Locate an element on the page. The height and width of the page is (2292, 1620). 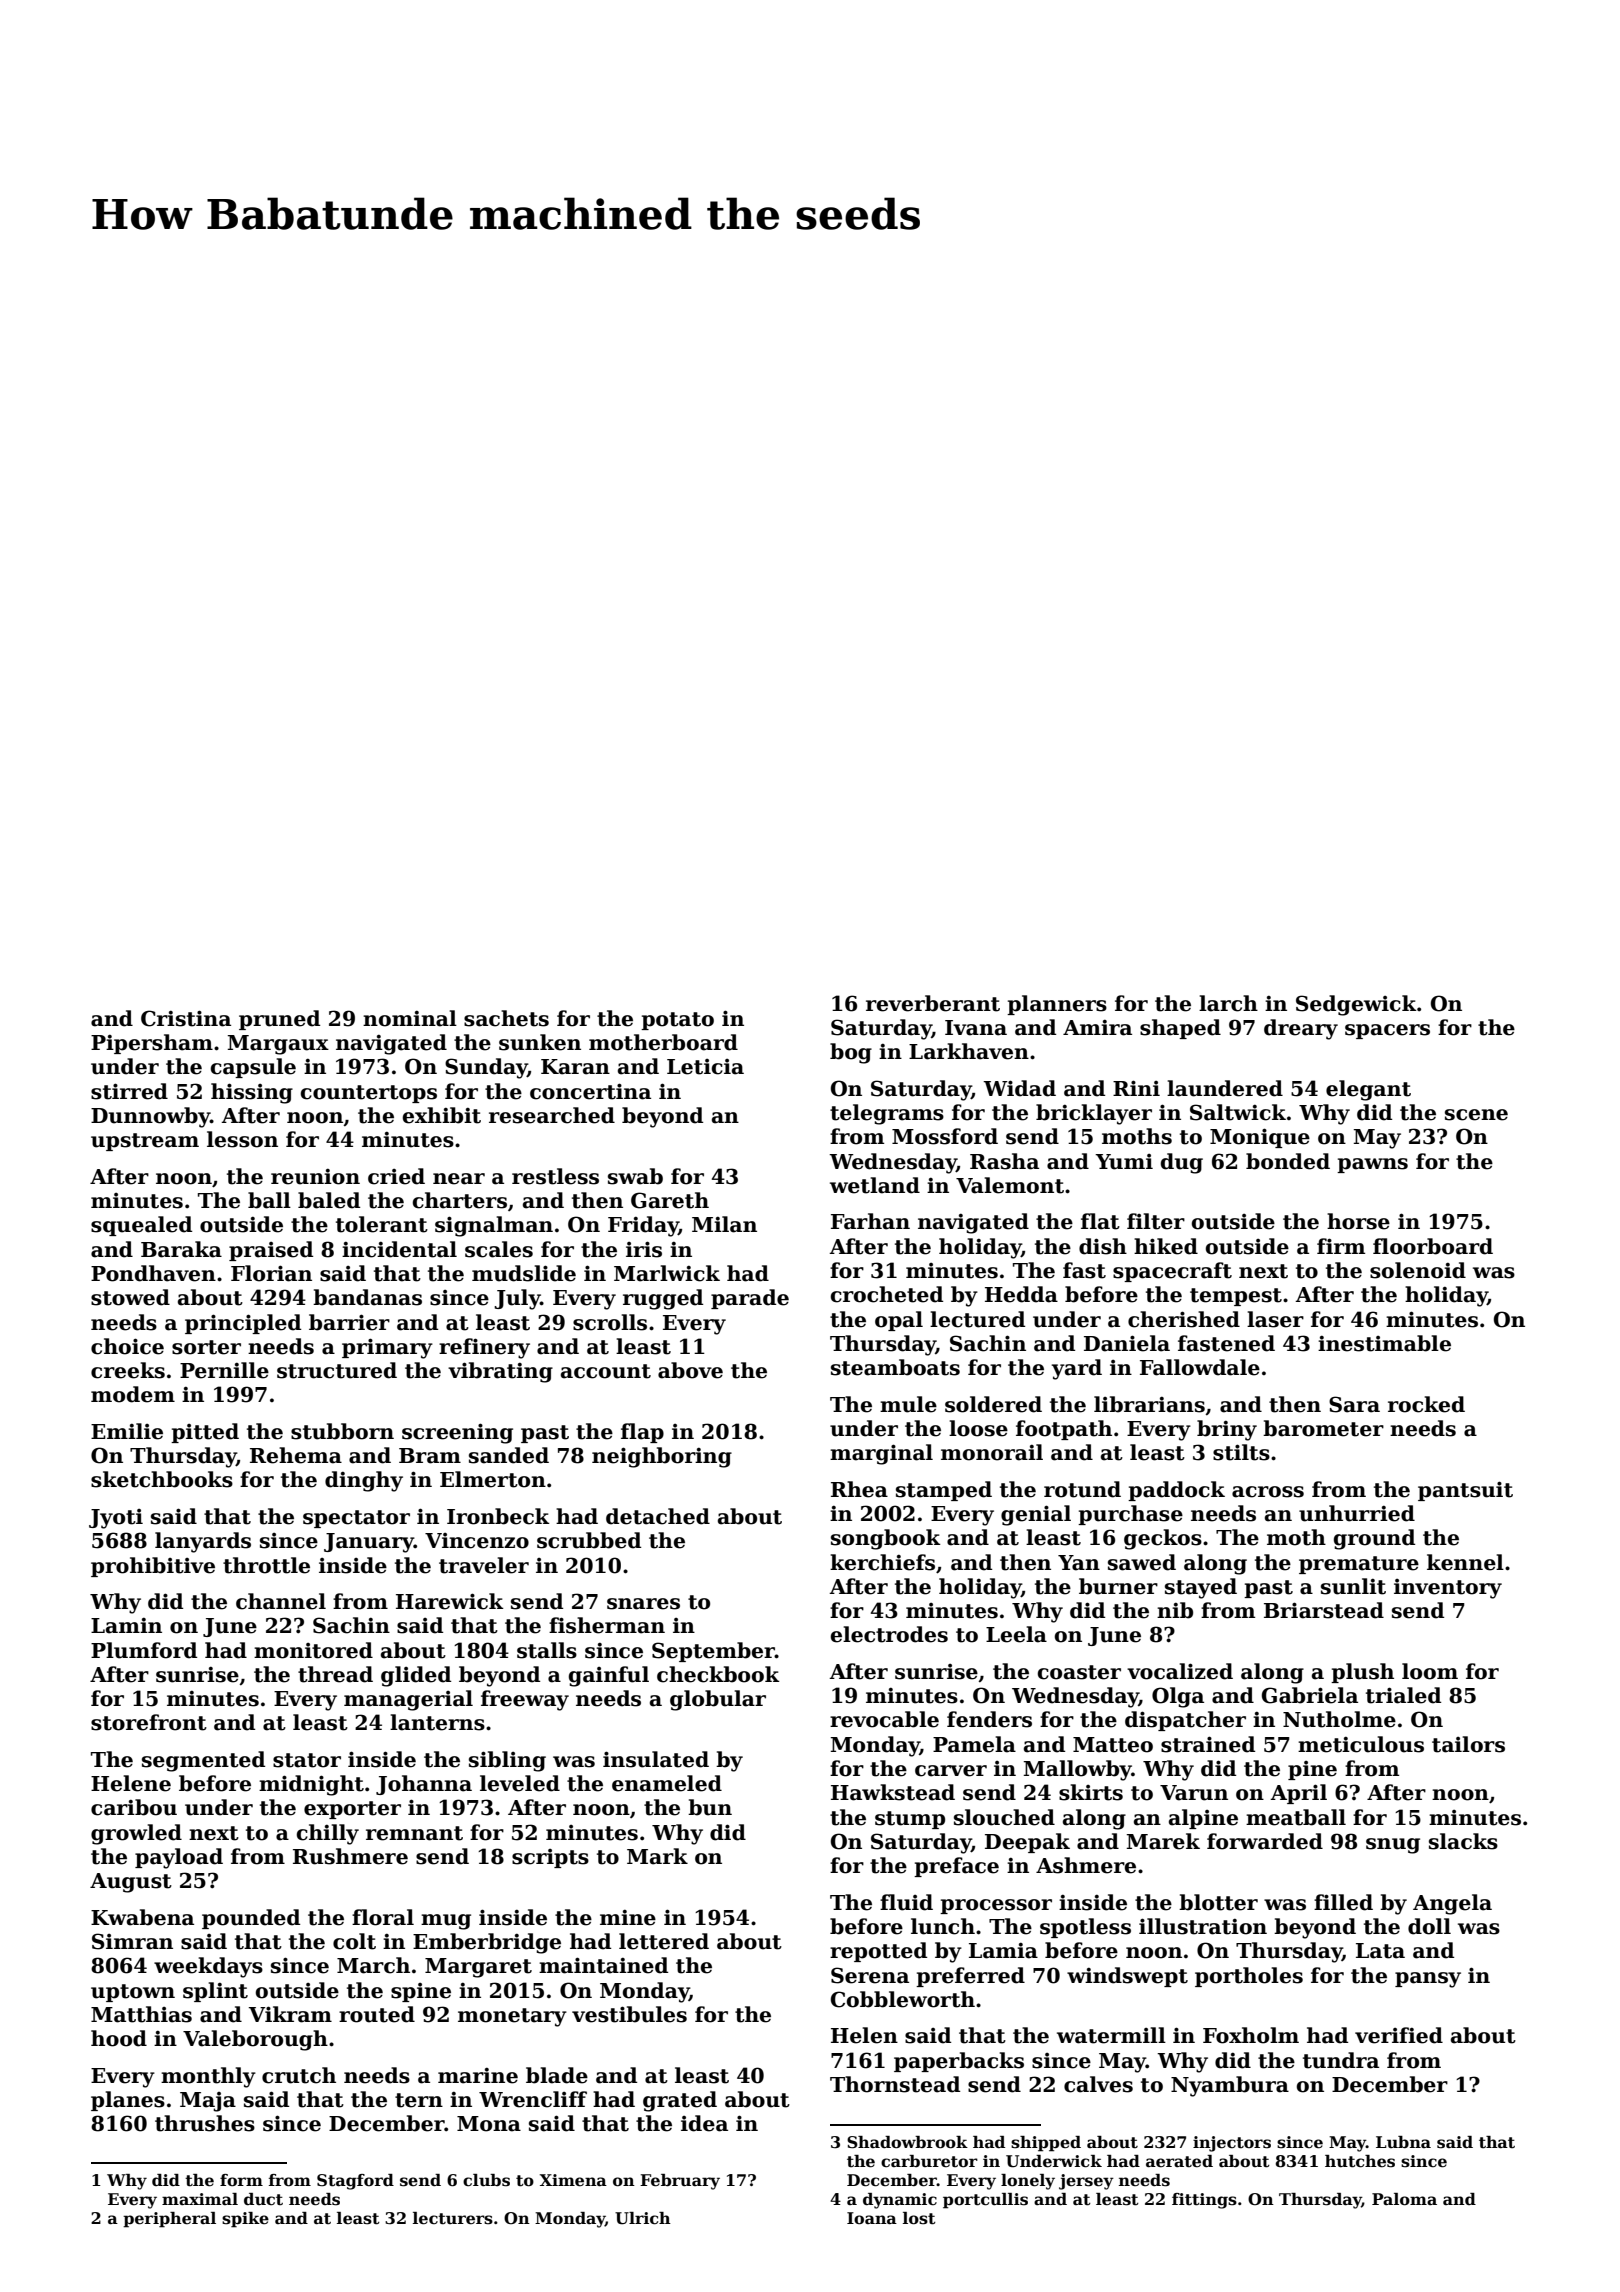
lecturers is located at coordinates (453, 2218).
